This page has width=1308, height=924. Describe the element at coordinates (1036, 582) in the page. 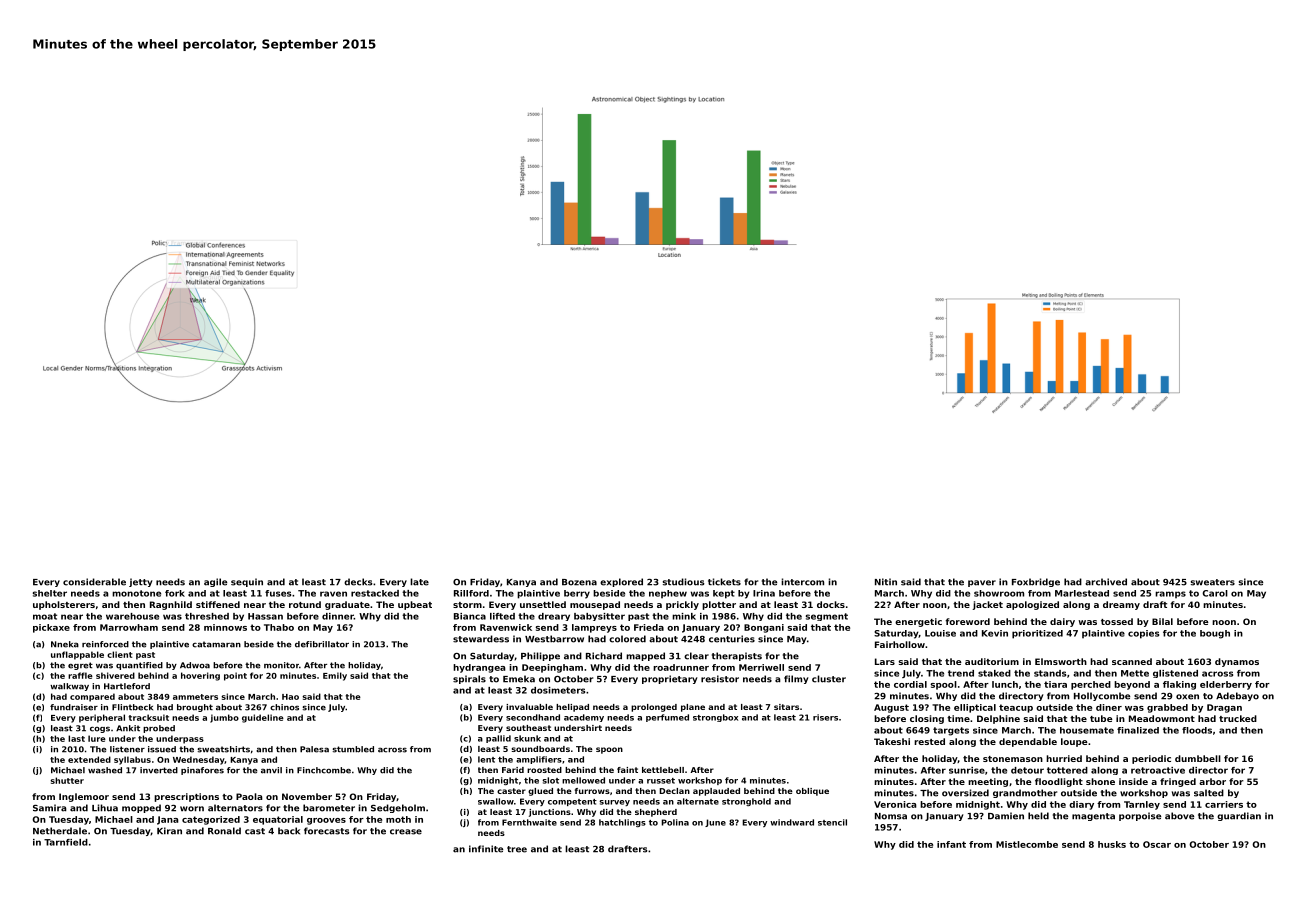

I see `Foxbridge` at that location.
